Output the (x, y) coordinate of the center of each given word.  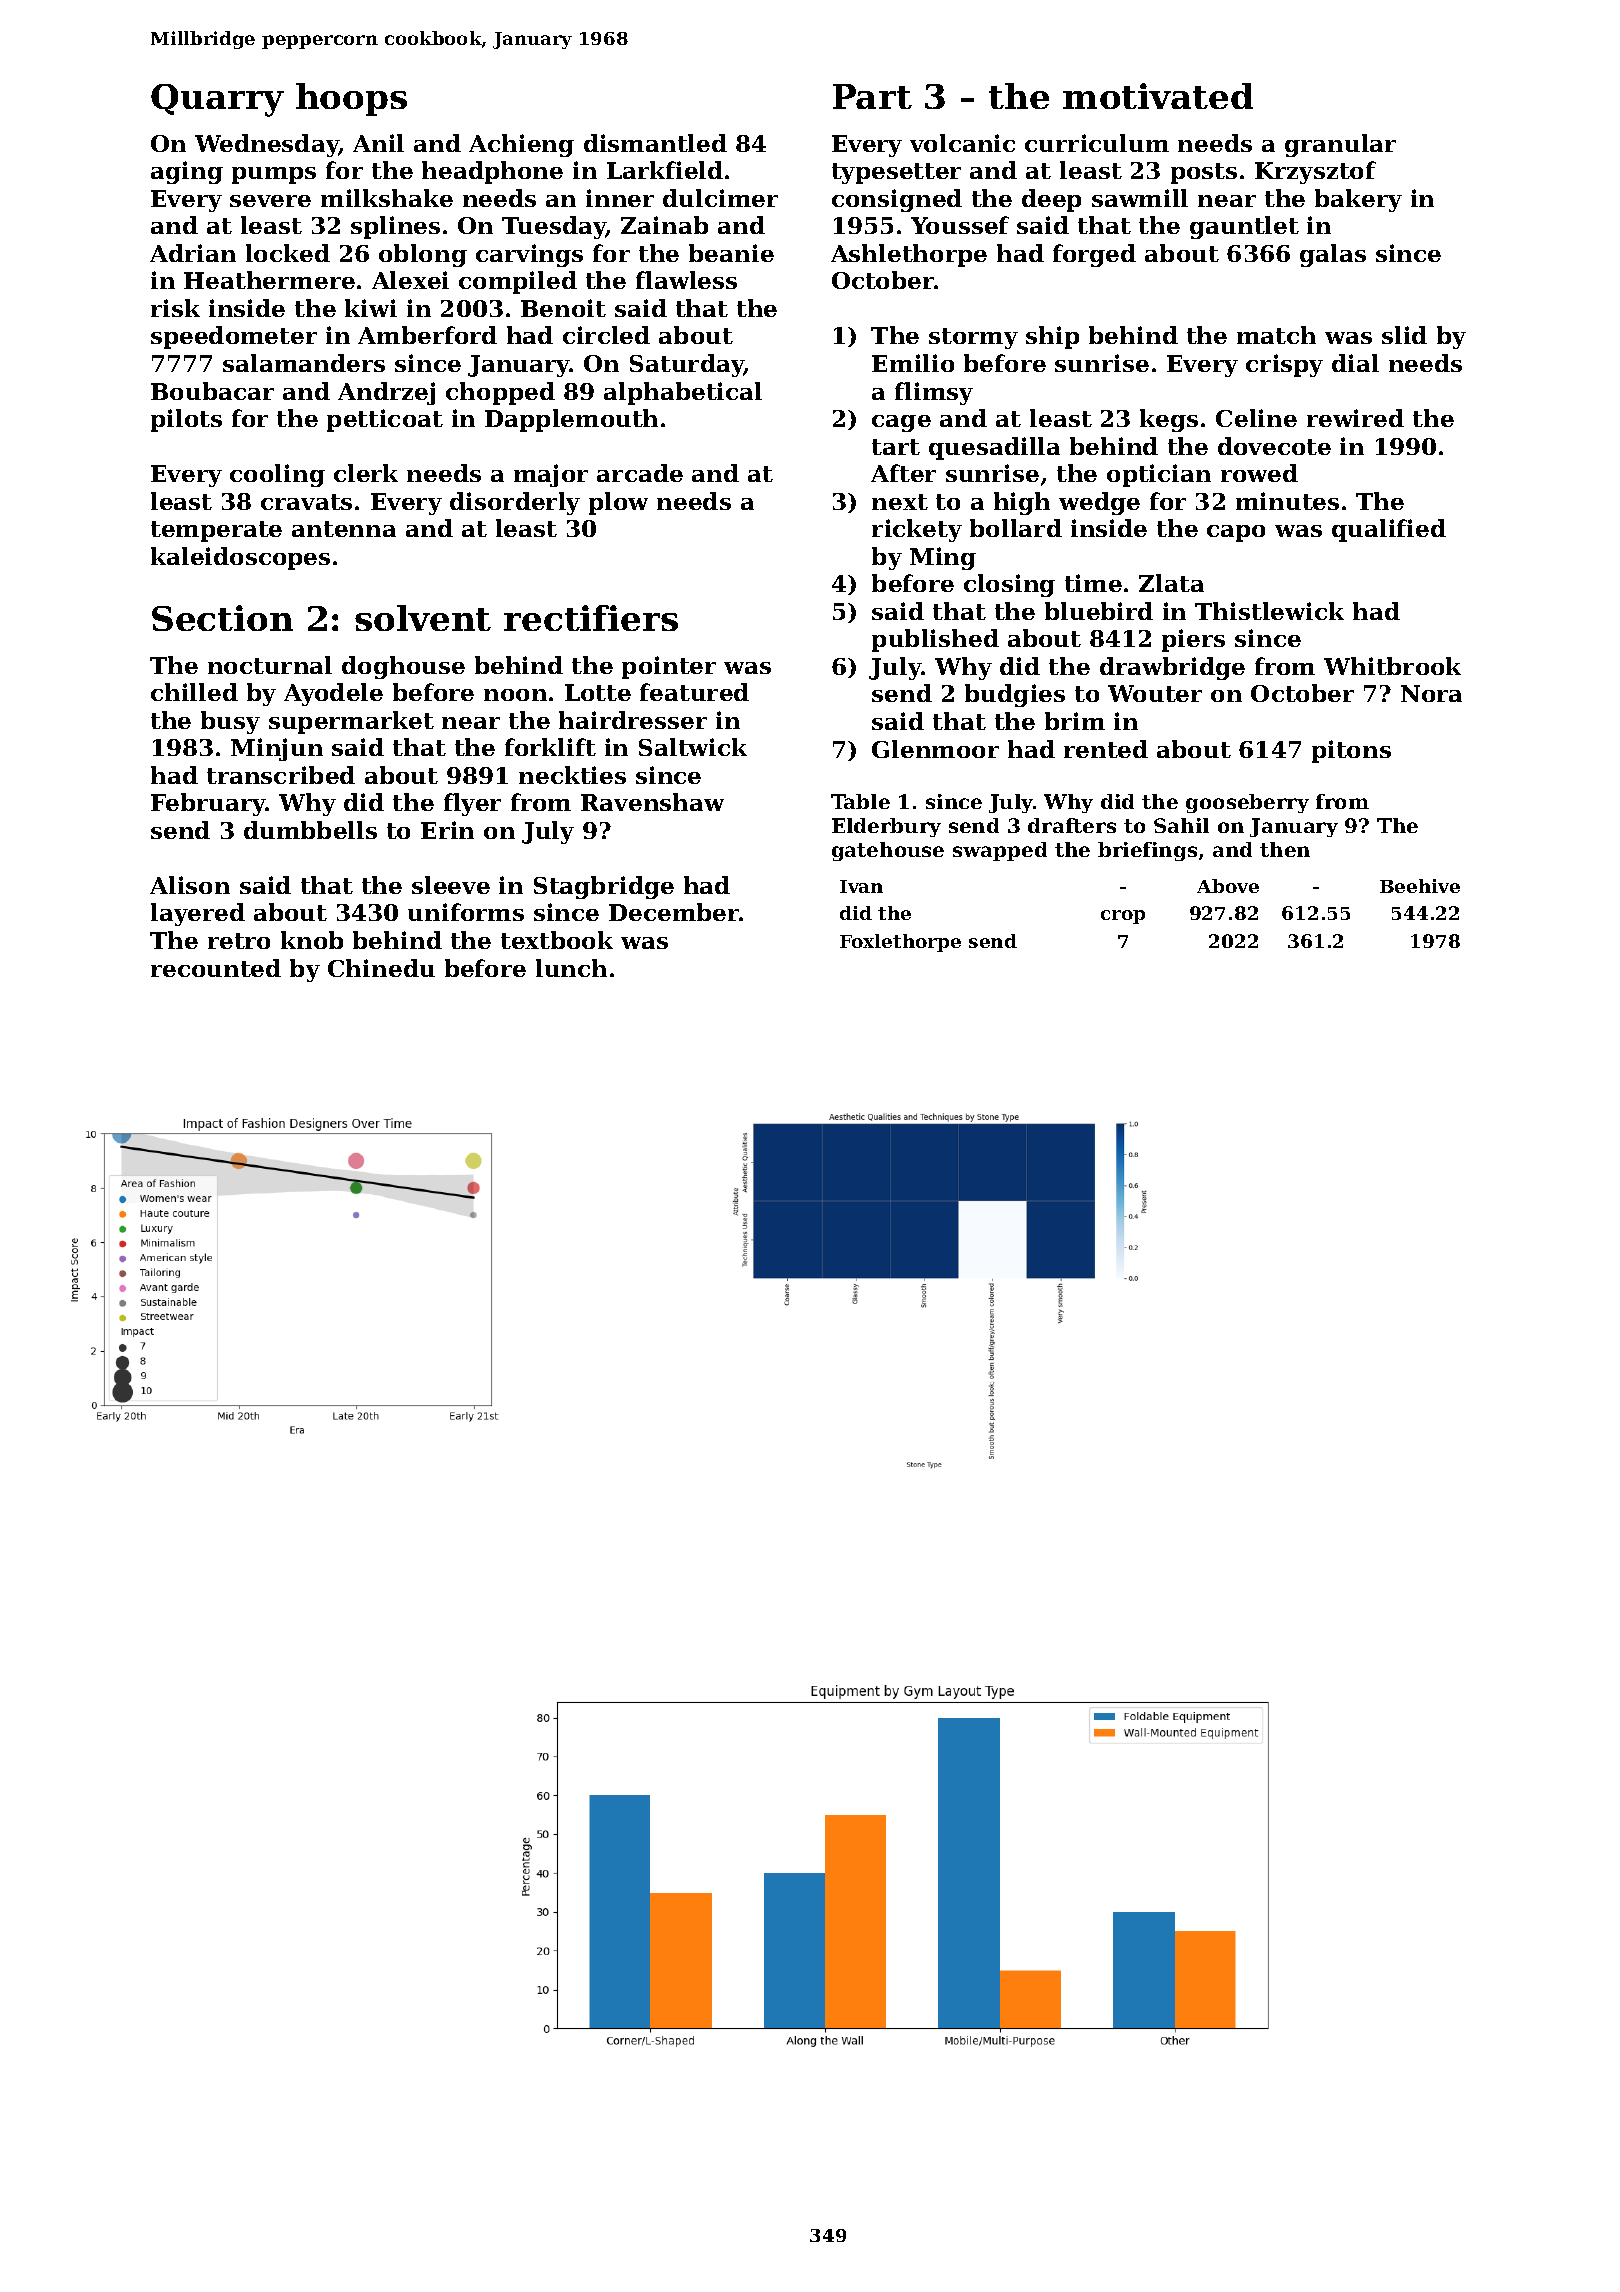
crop (1123, 917)
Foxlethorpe (900, 943)
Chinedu (381, 968)
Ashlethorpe (909, 255)
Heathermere (269, 280)
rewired (1355, 418)
